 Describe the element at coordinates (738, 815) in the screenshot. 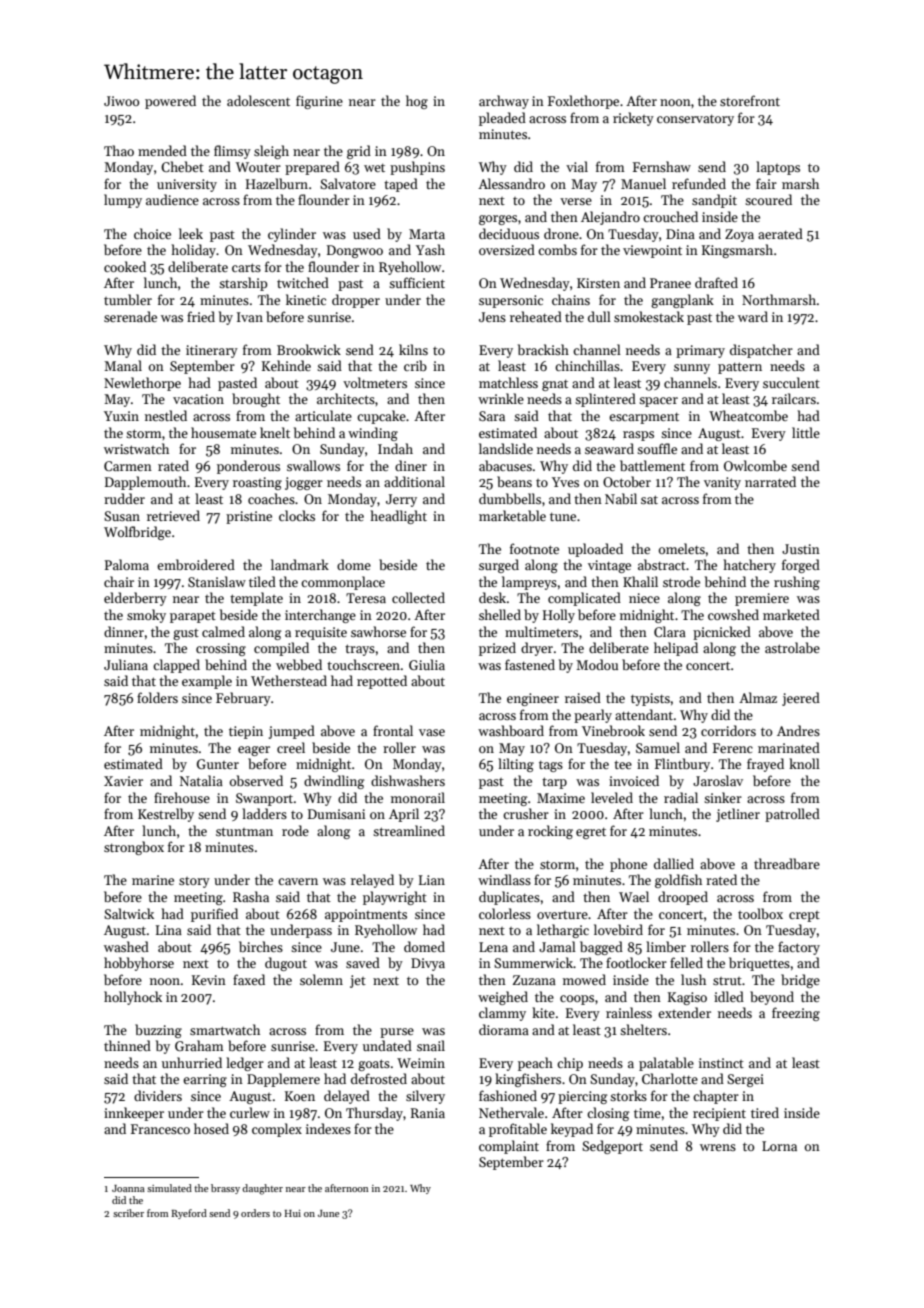

I see `jetliner` at that location.
